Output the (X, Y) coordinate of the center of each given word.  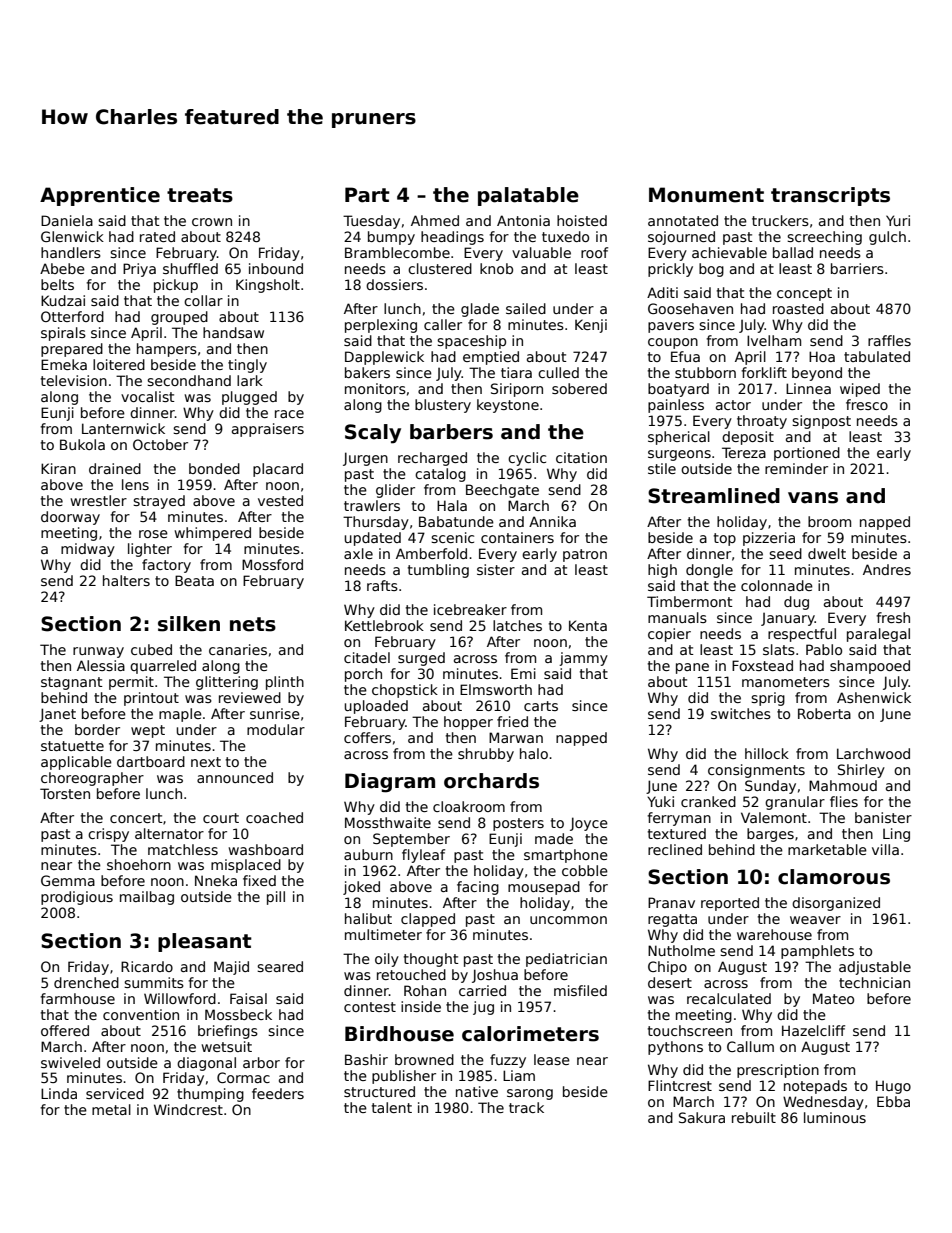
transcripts (830, 196)
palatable (528, 196)
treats (200, 195)
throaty (762, 422)
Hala (452, 505)
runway (98, 652)
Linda (59, 1093)
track (526, 1107)
